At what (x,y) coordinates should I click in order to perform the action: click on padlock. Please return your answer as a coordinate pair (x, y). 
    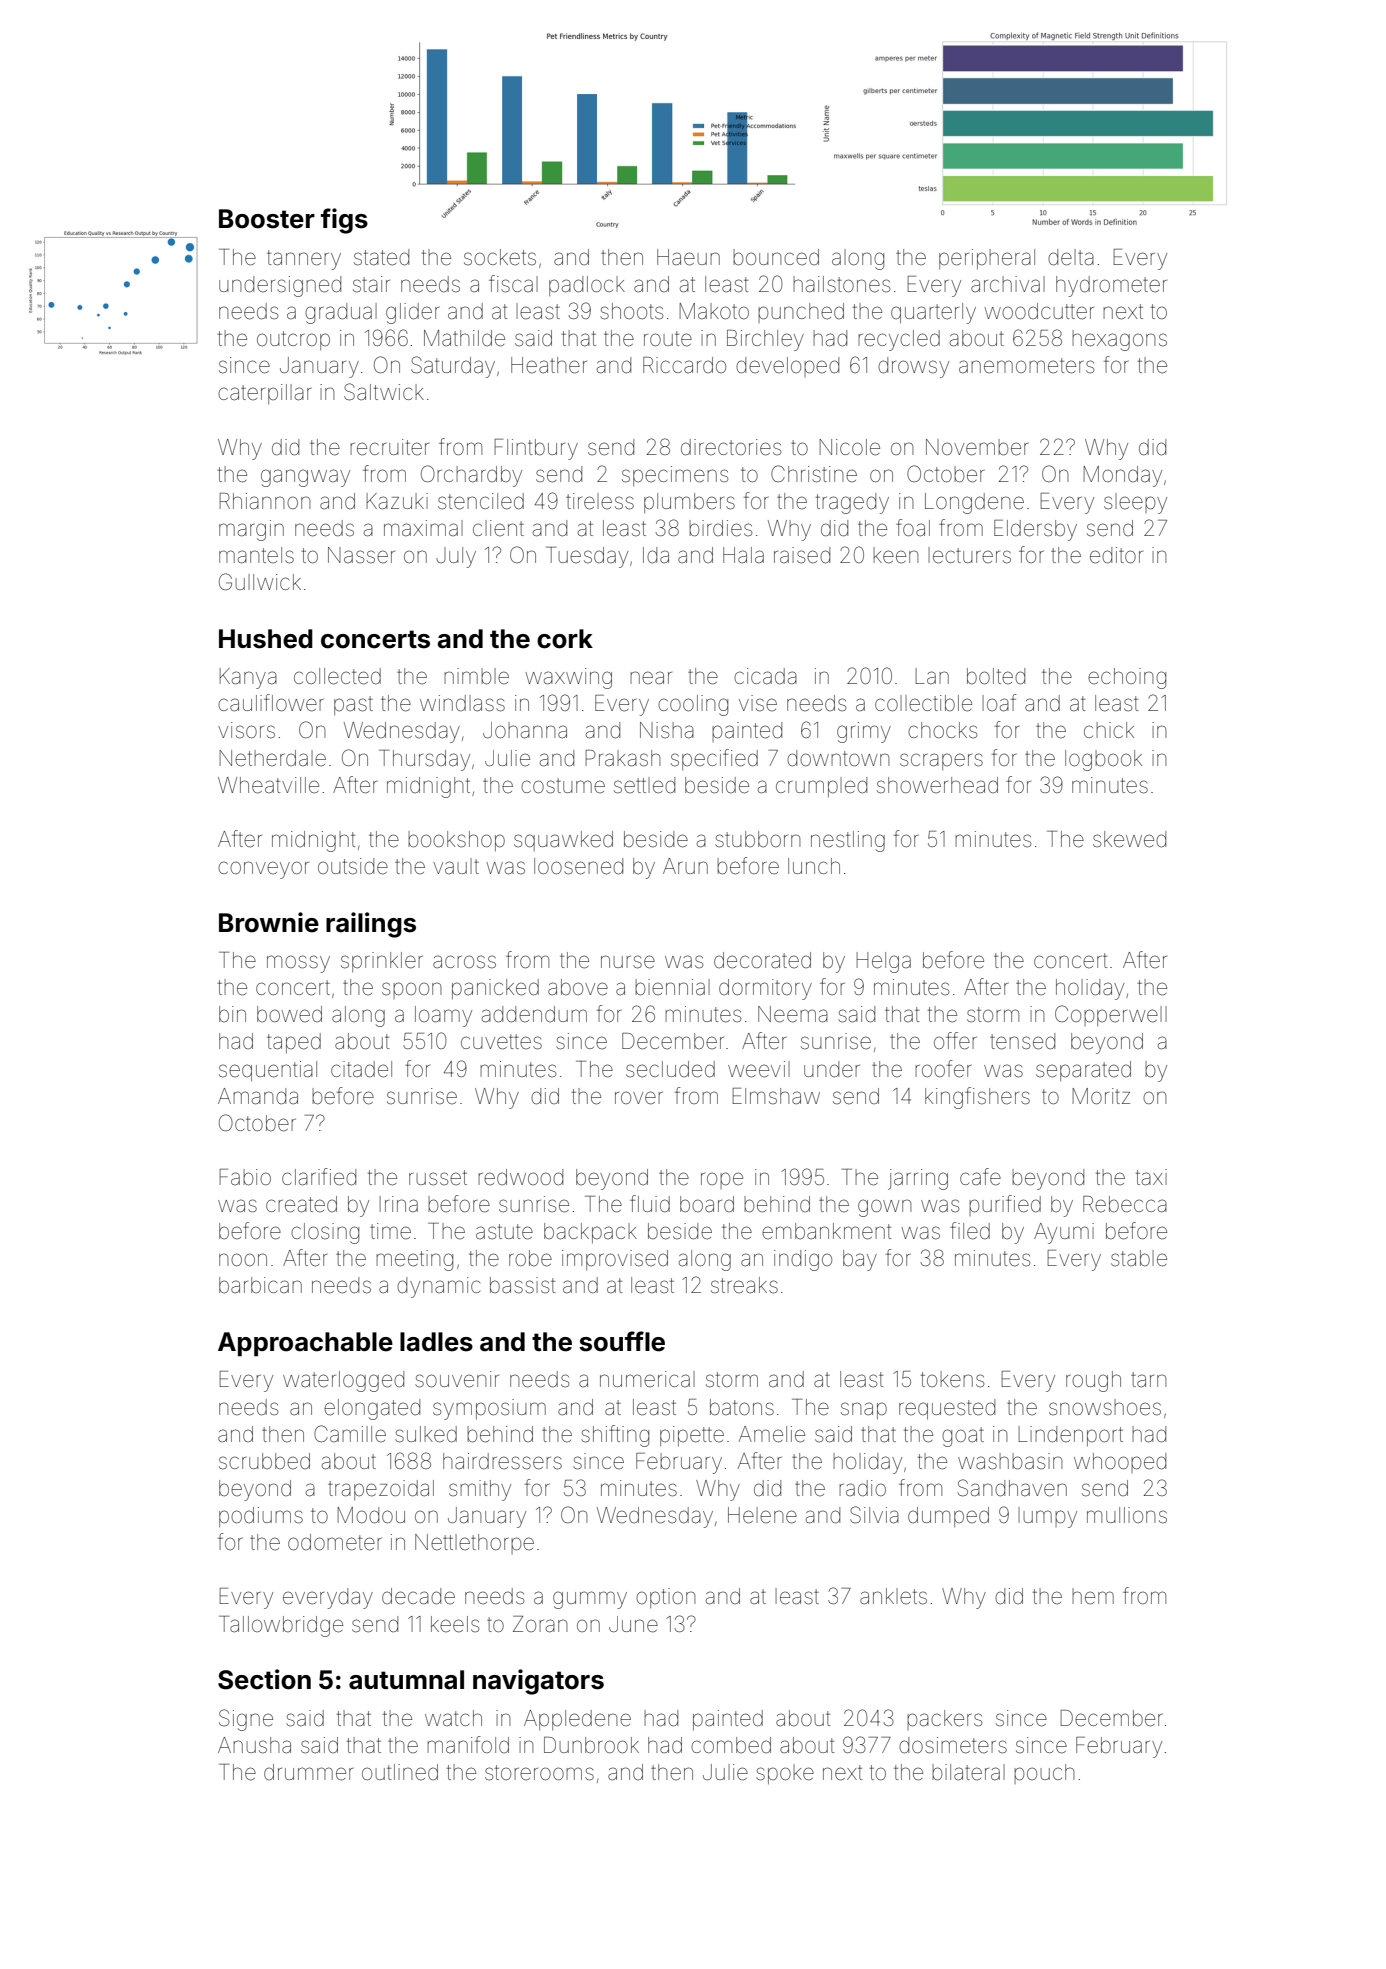
    Looking at the image, I should click on (587, 286).
